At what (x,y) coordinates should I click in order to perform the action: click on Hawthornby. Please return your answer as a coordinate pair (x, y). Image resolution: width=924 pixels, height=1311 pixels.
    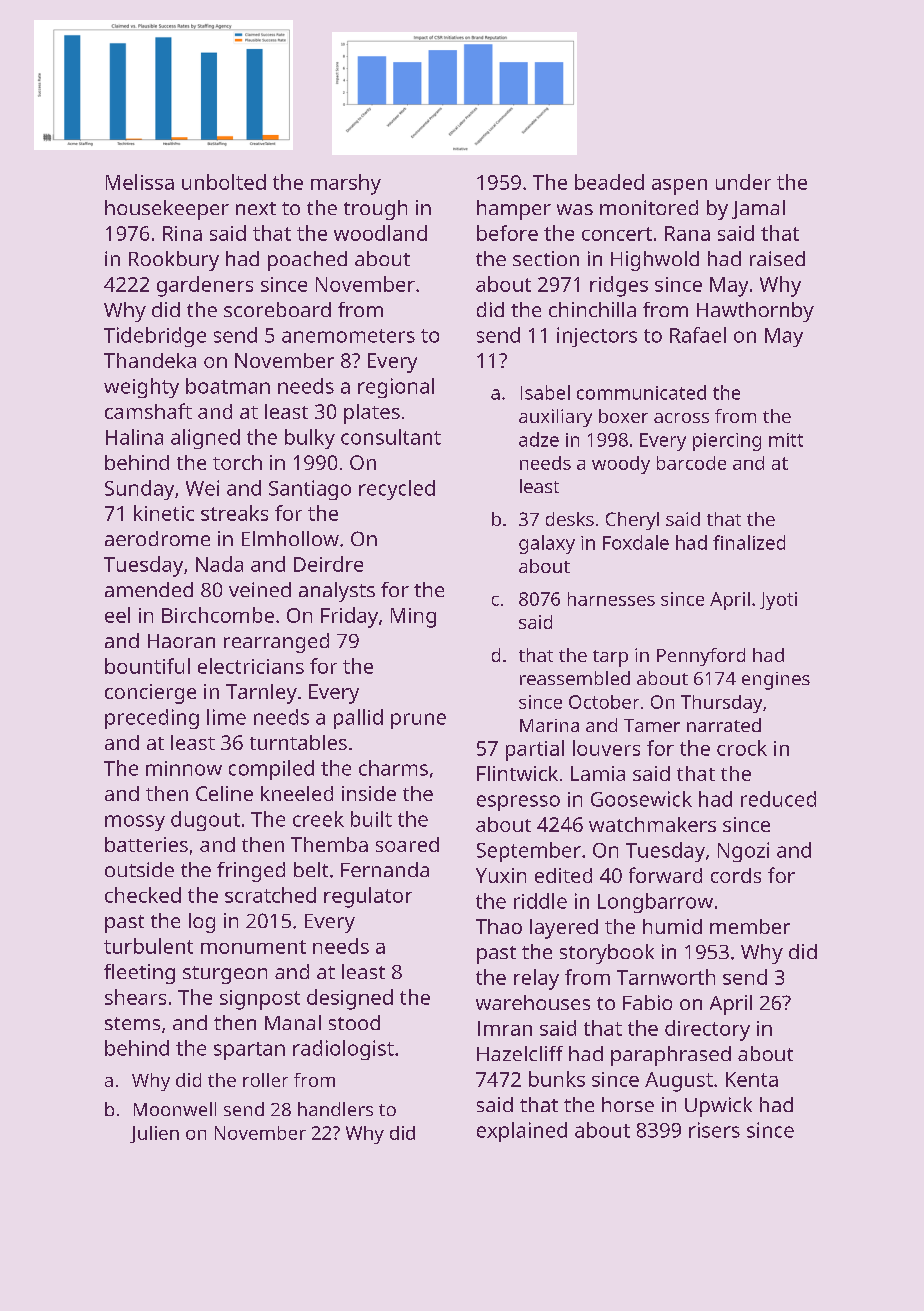
    Looking at the image, I should click on (755, 312).
